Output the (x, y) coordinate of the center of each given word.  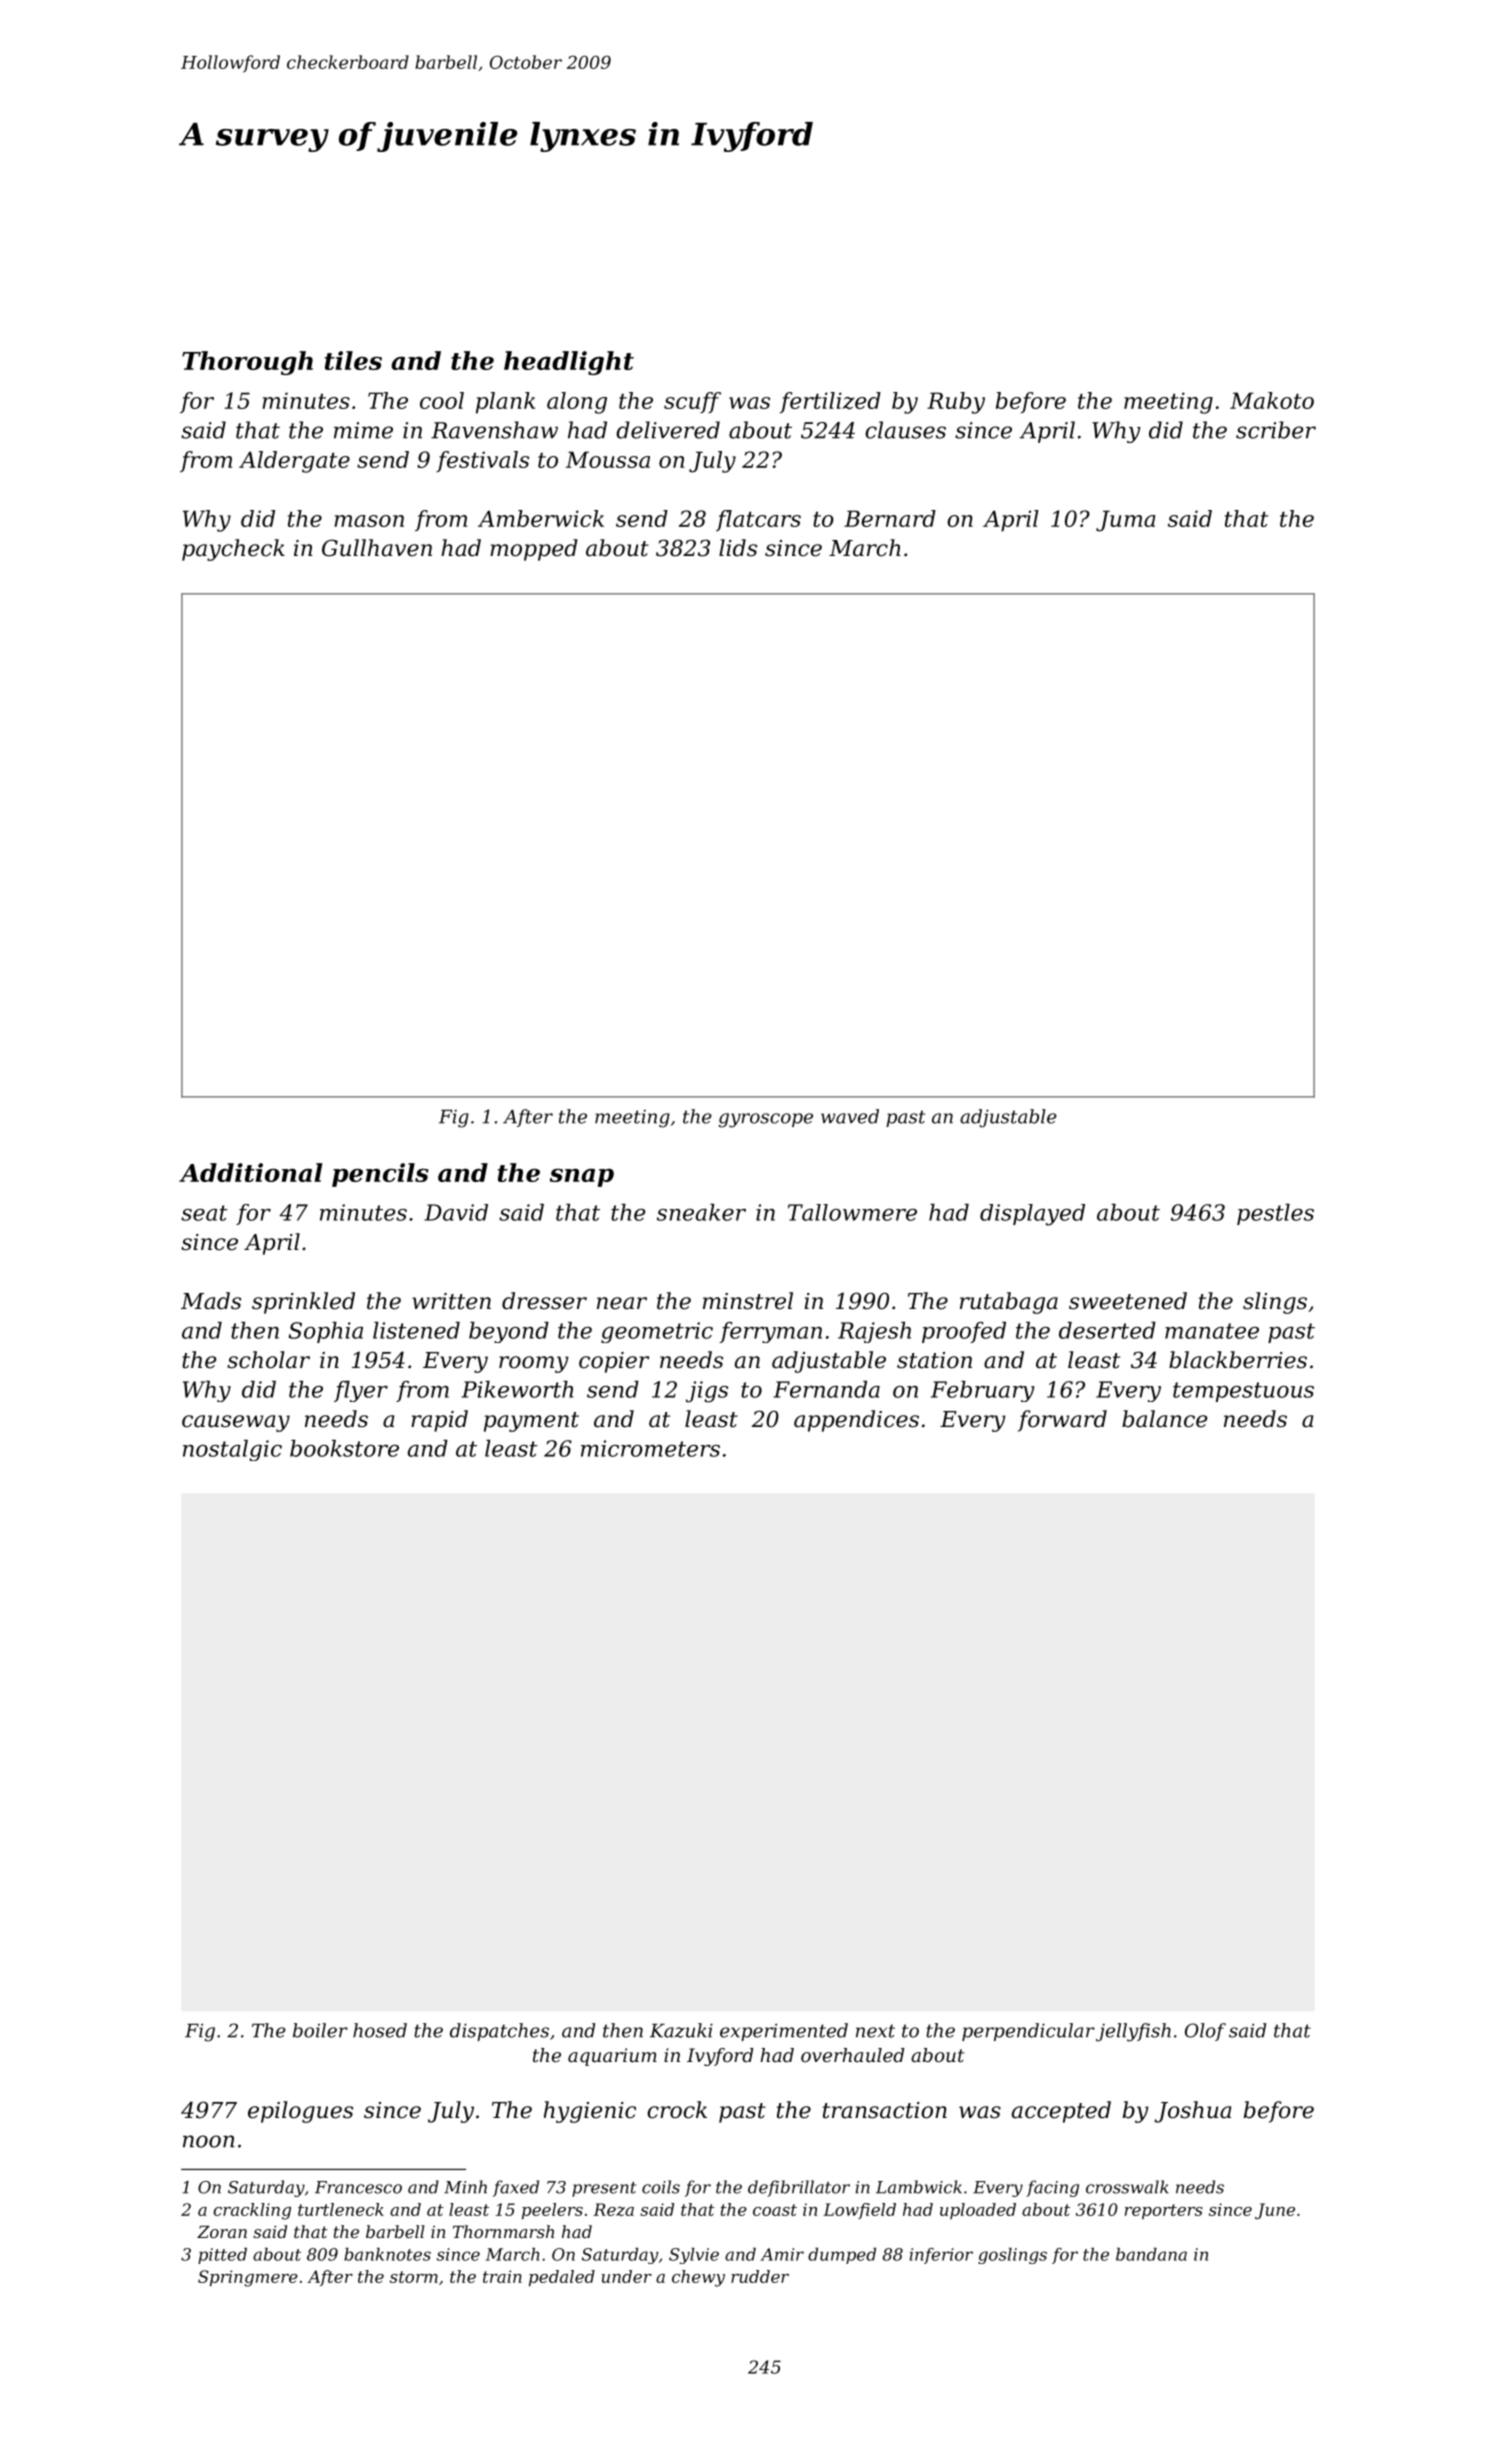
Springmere (248, 2278)
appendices (856, 1421)
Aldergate (294, 462)
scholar (268, 1360)
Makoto (1272, 400)
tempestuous (1243, 1392)
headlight (569, 363)
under (627, 2276)
